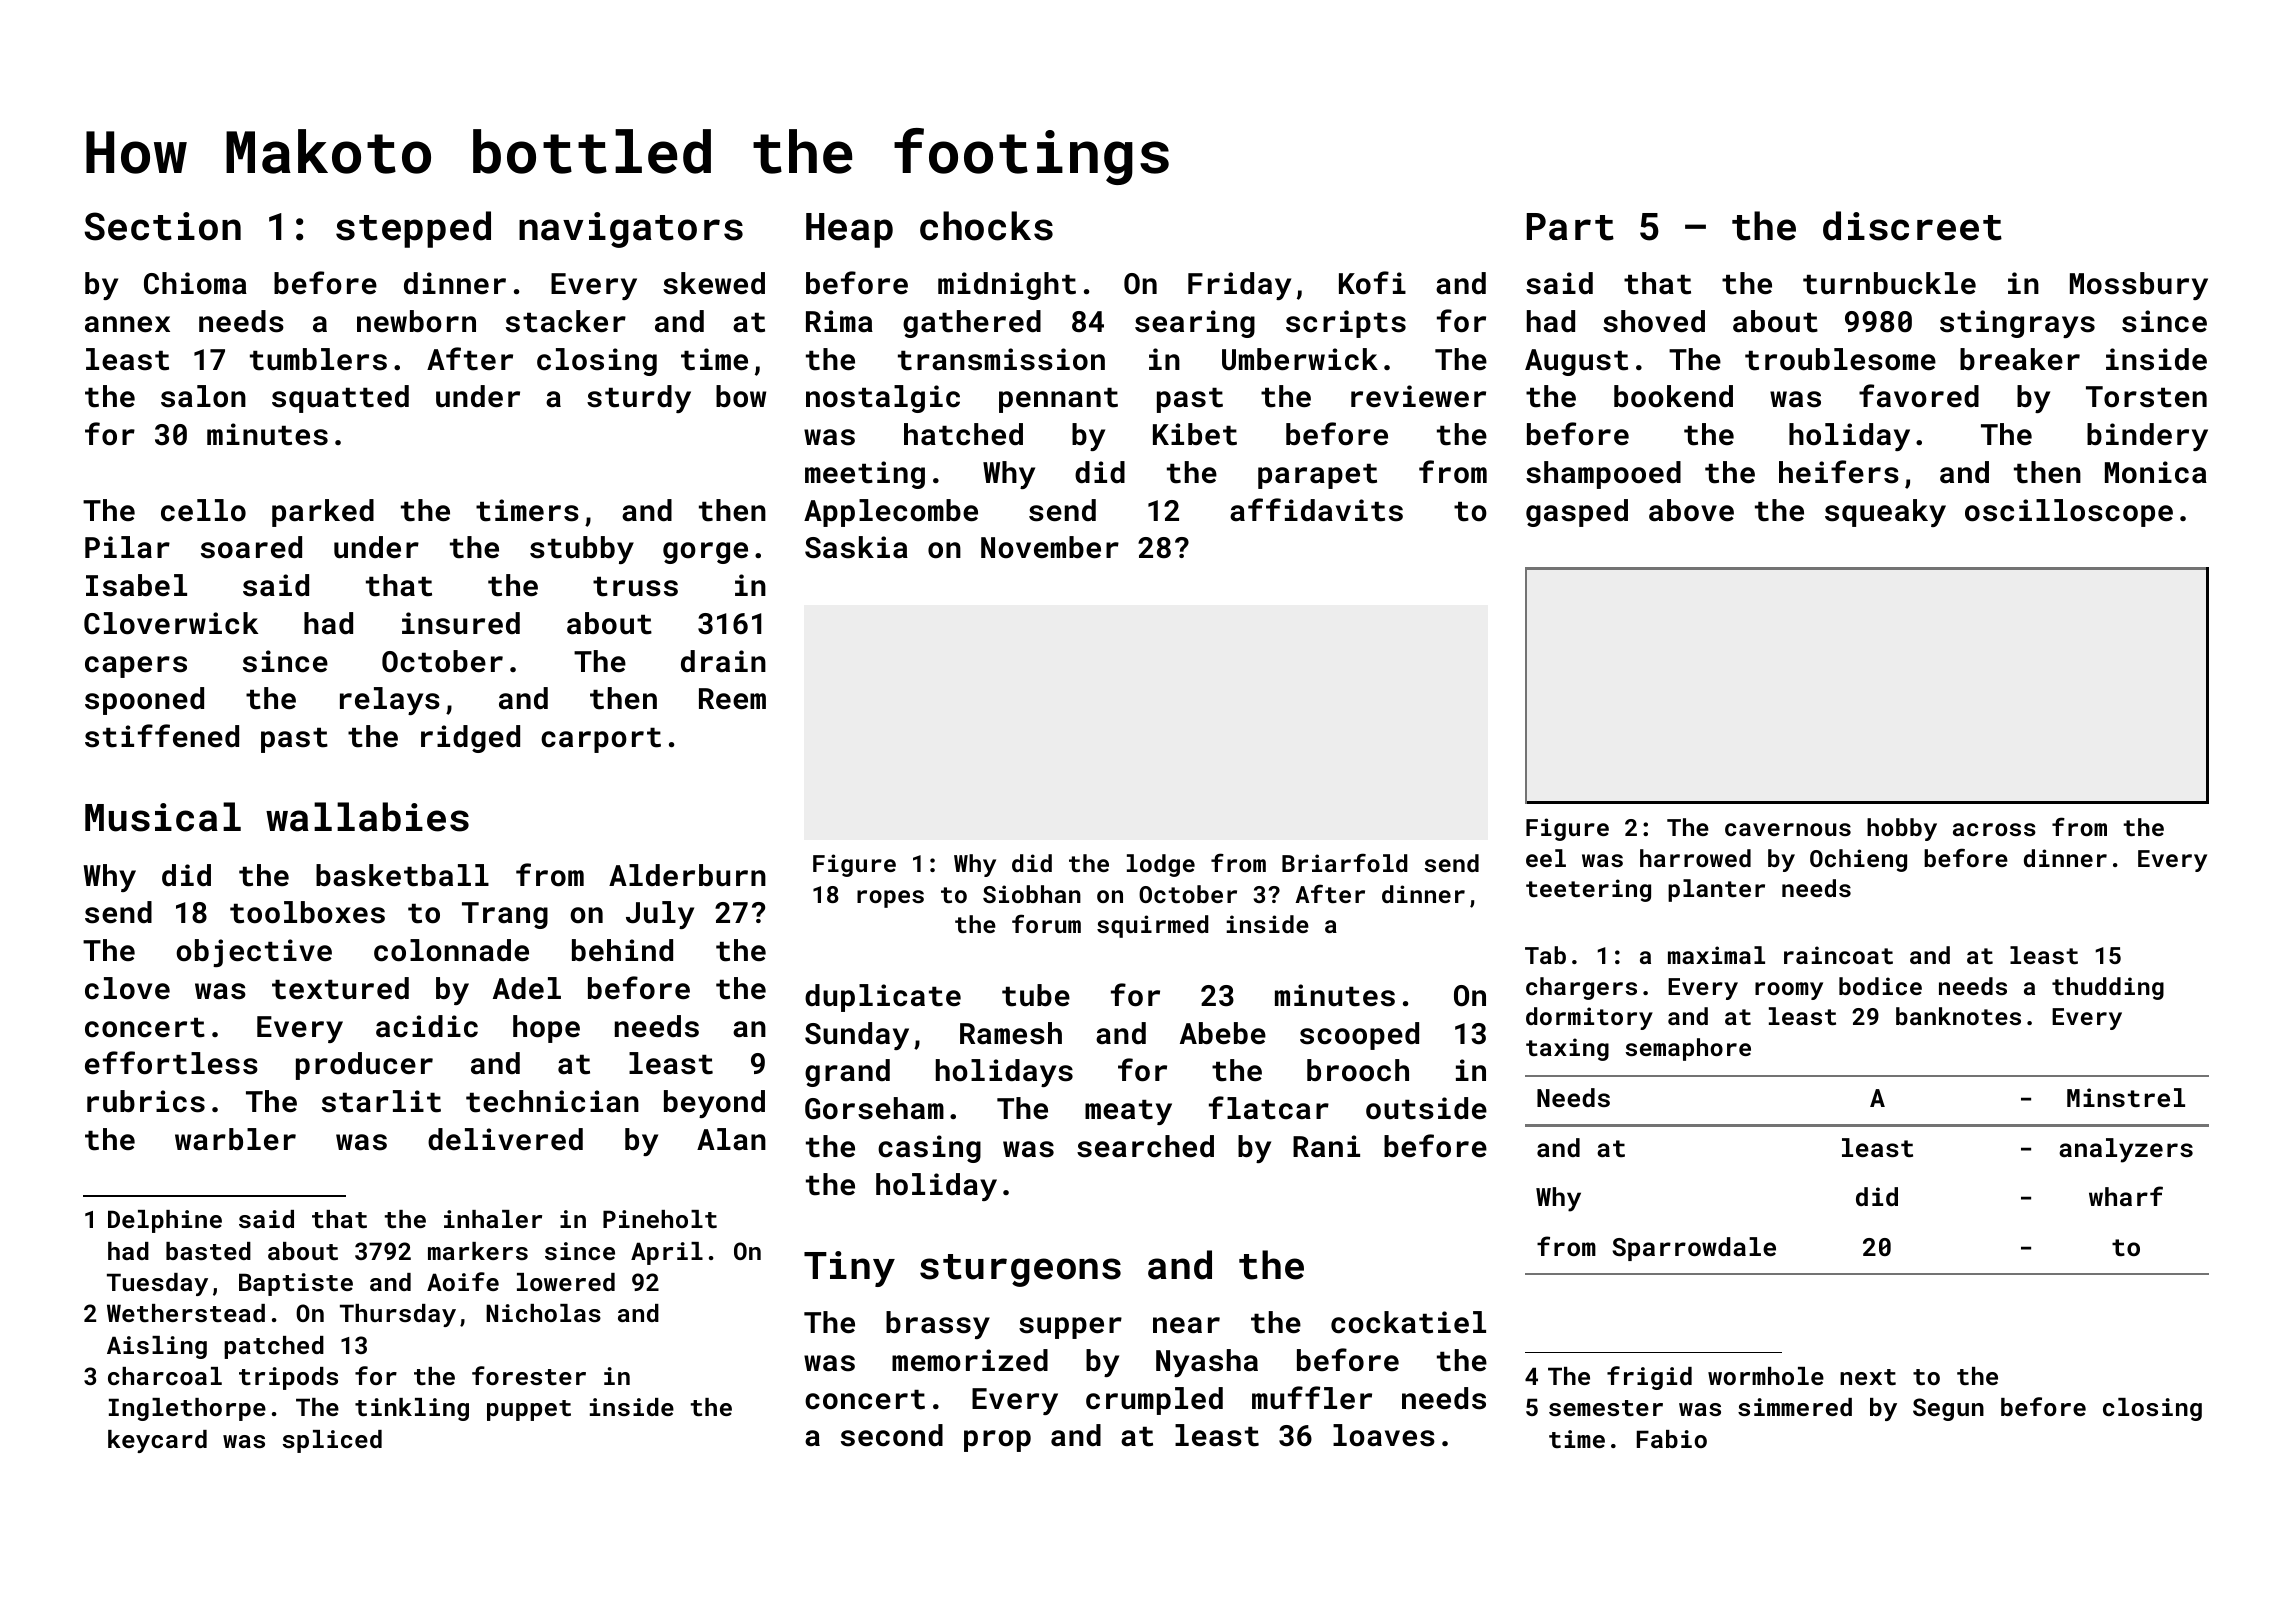 The image size is (2292, 1620). I want to click on duplicate, so click(883, 998).
